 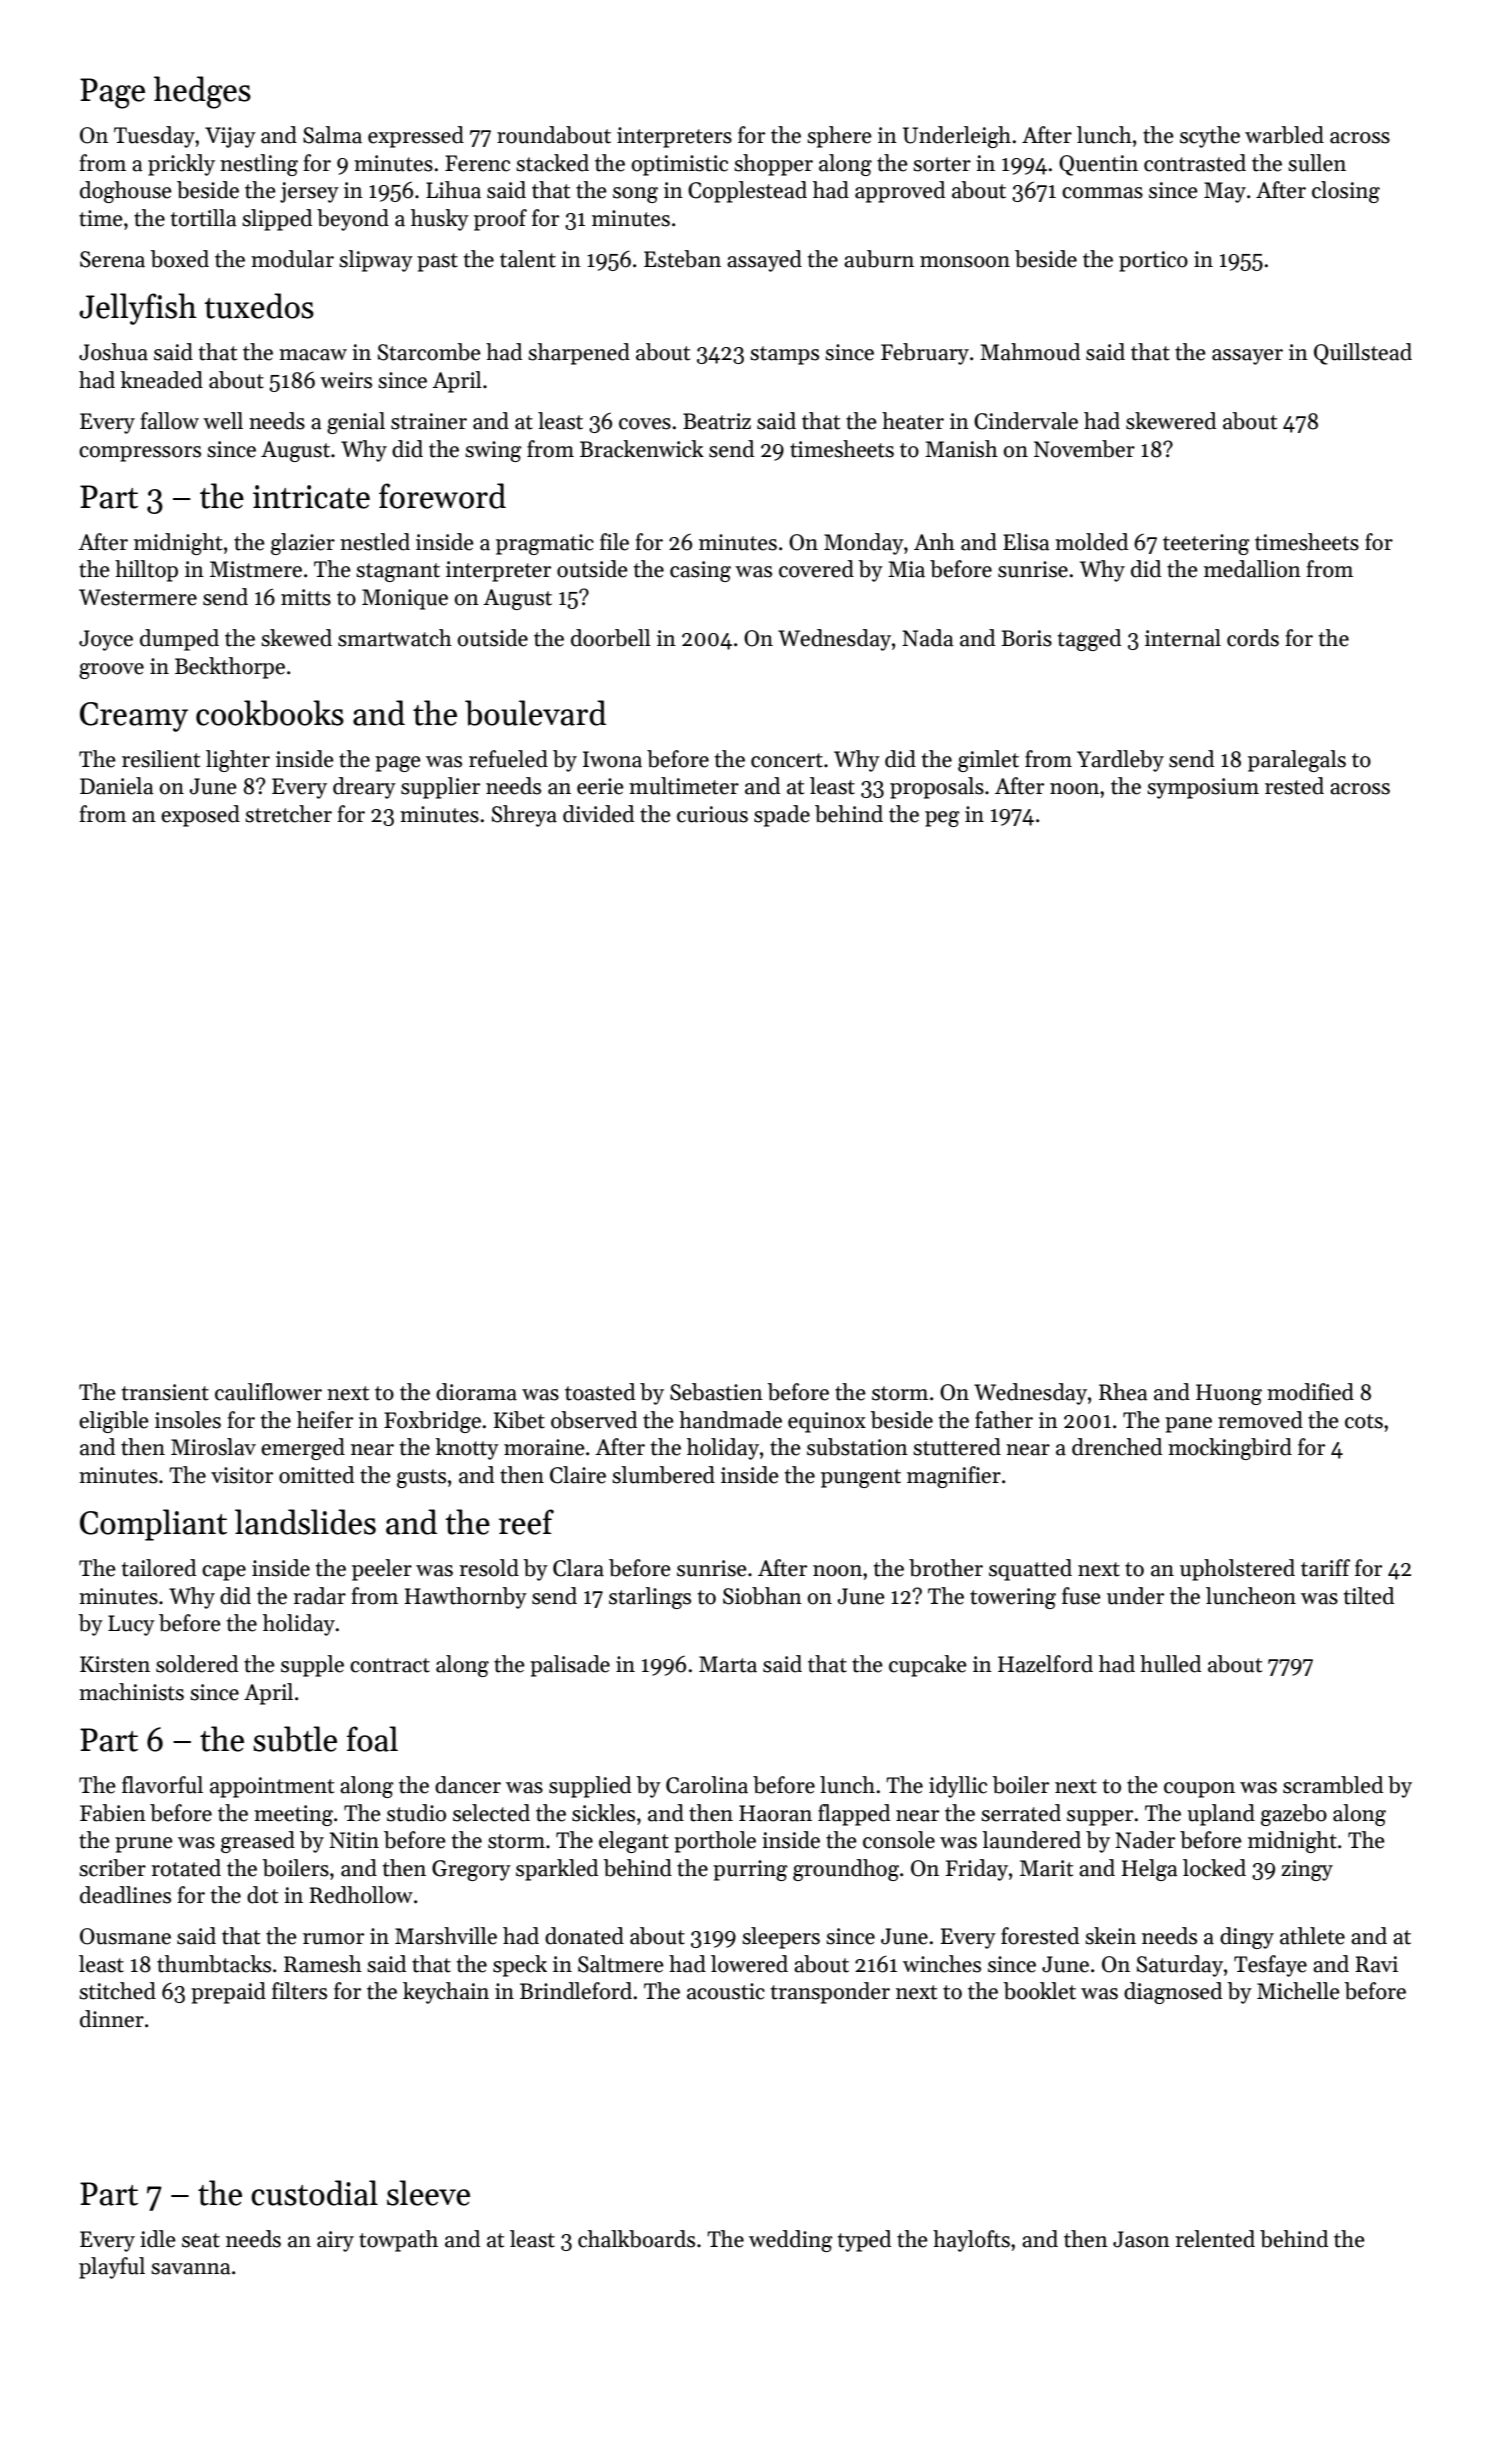 What do you see at coordinates (1203, 788) in the document?
I see `symposium` at bounding box center [1203, 788].
